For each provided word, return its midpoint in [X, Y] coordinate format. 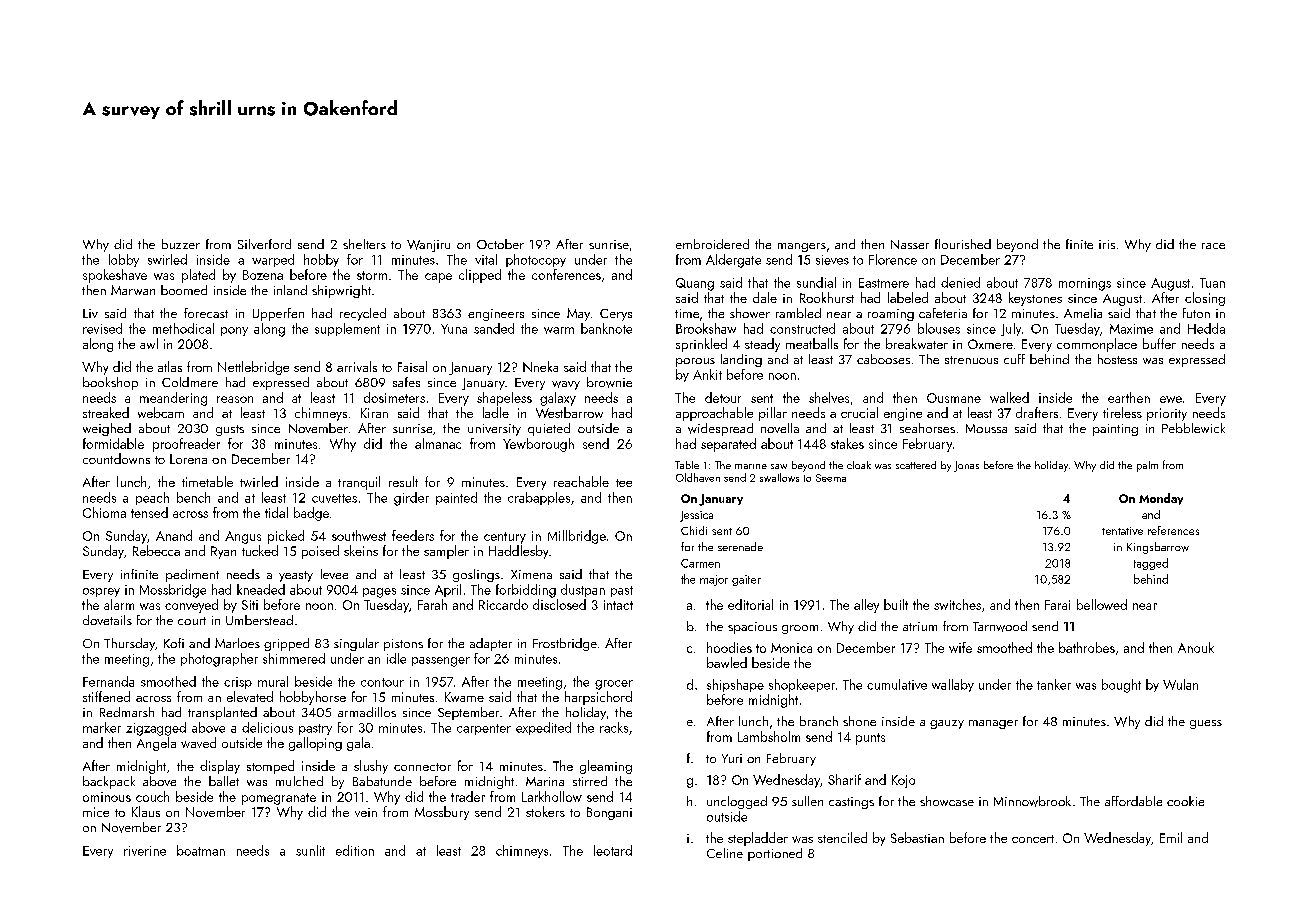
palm [1147, 466]
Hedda [1206, 328]
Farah [432, 604]
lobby [124, 260]
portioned [775, 854]
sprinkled [701, 345]
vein [366, 812]
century [505, 538]
